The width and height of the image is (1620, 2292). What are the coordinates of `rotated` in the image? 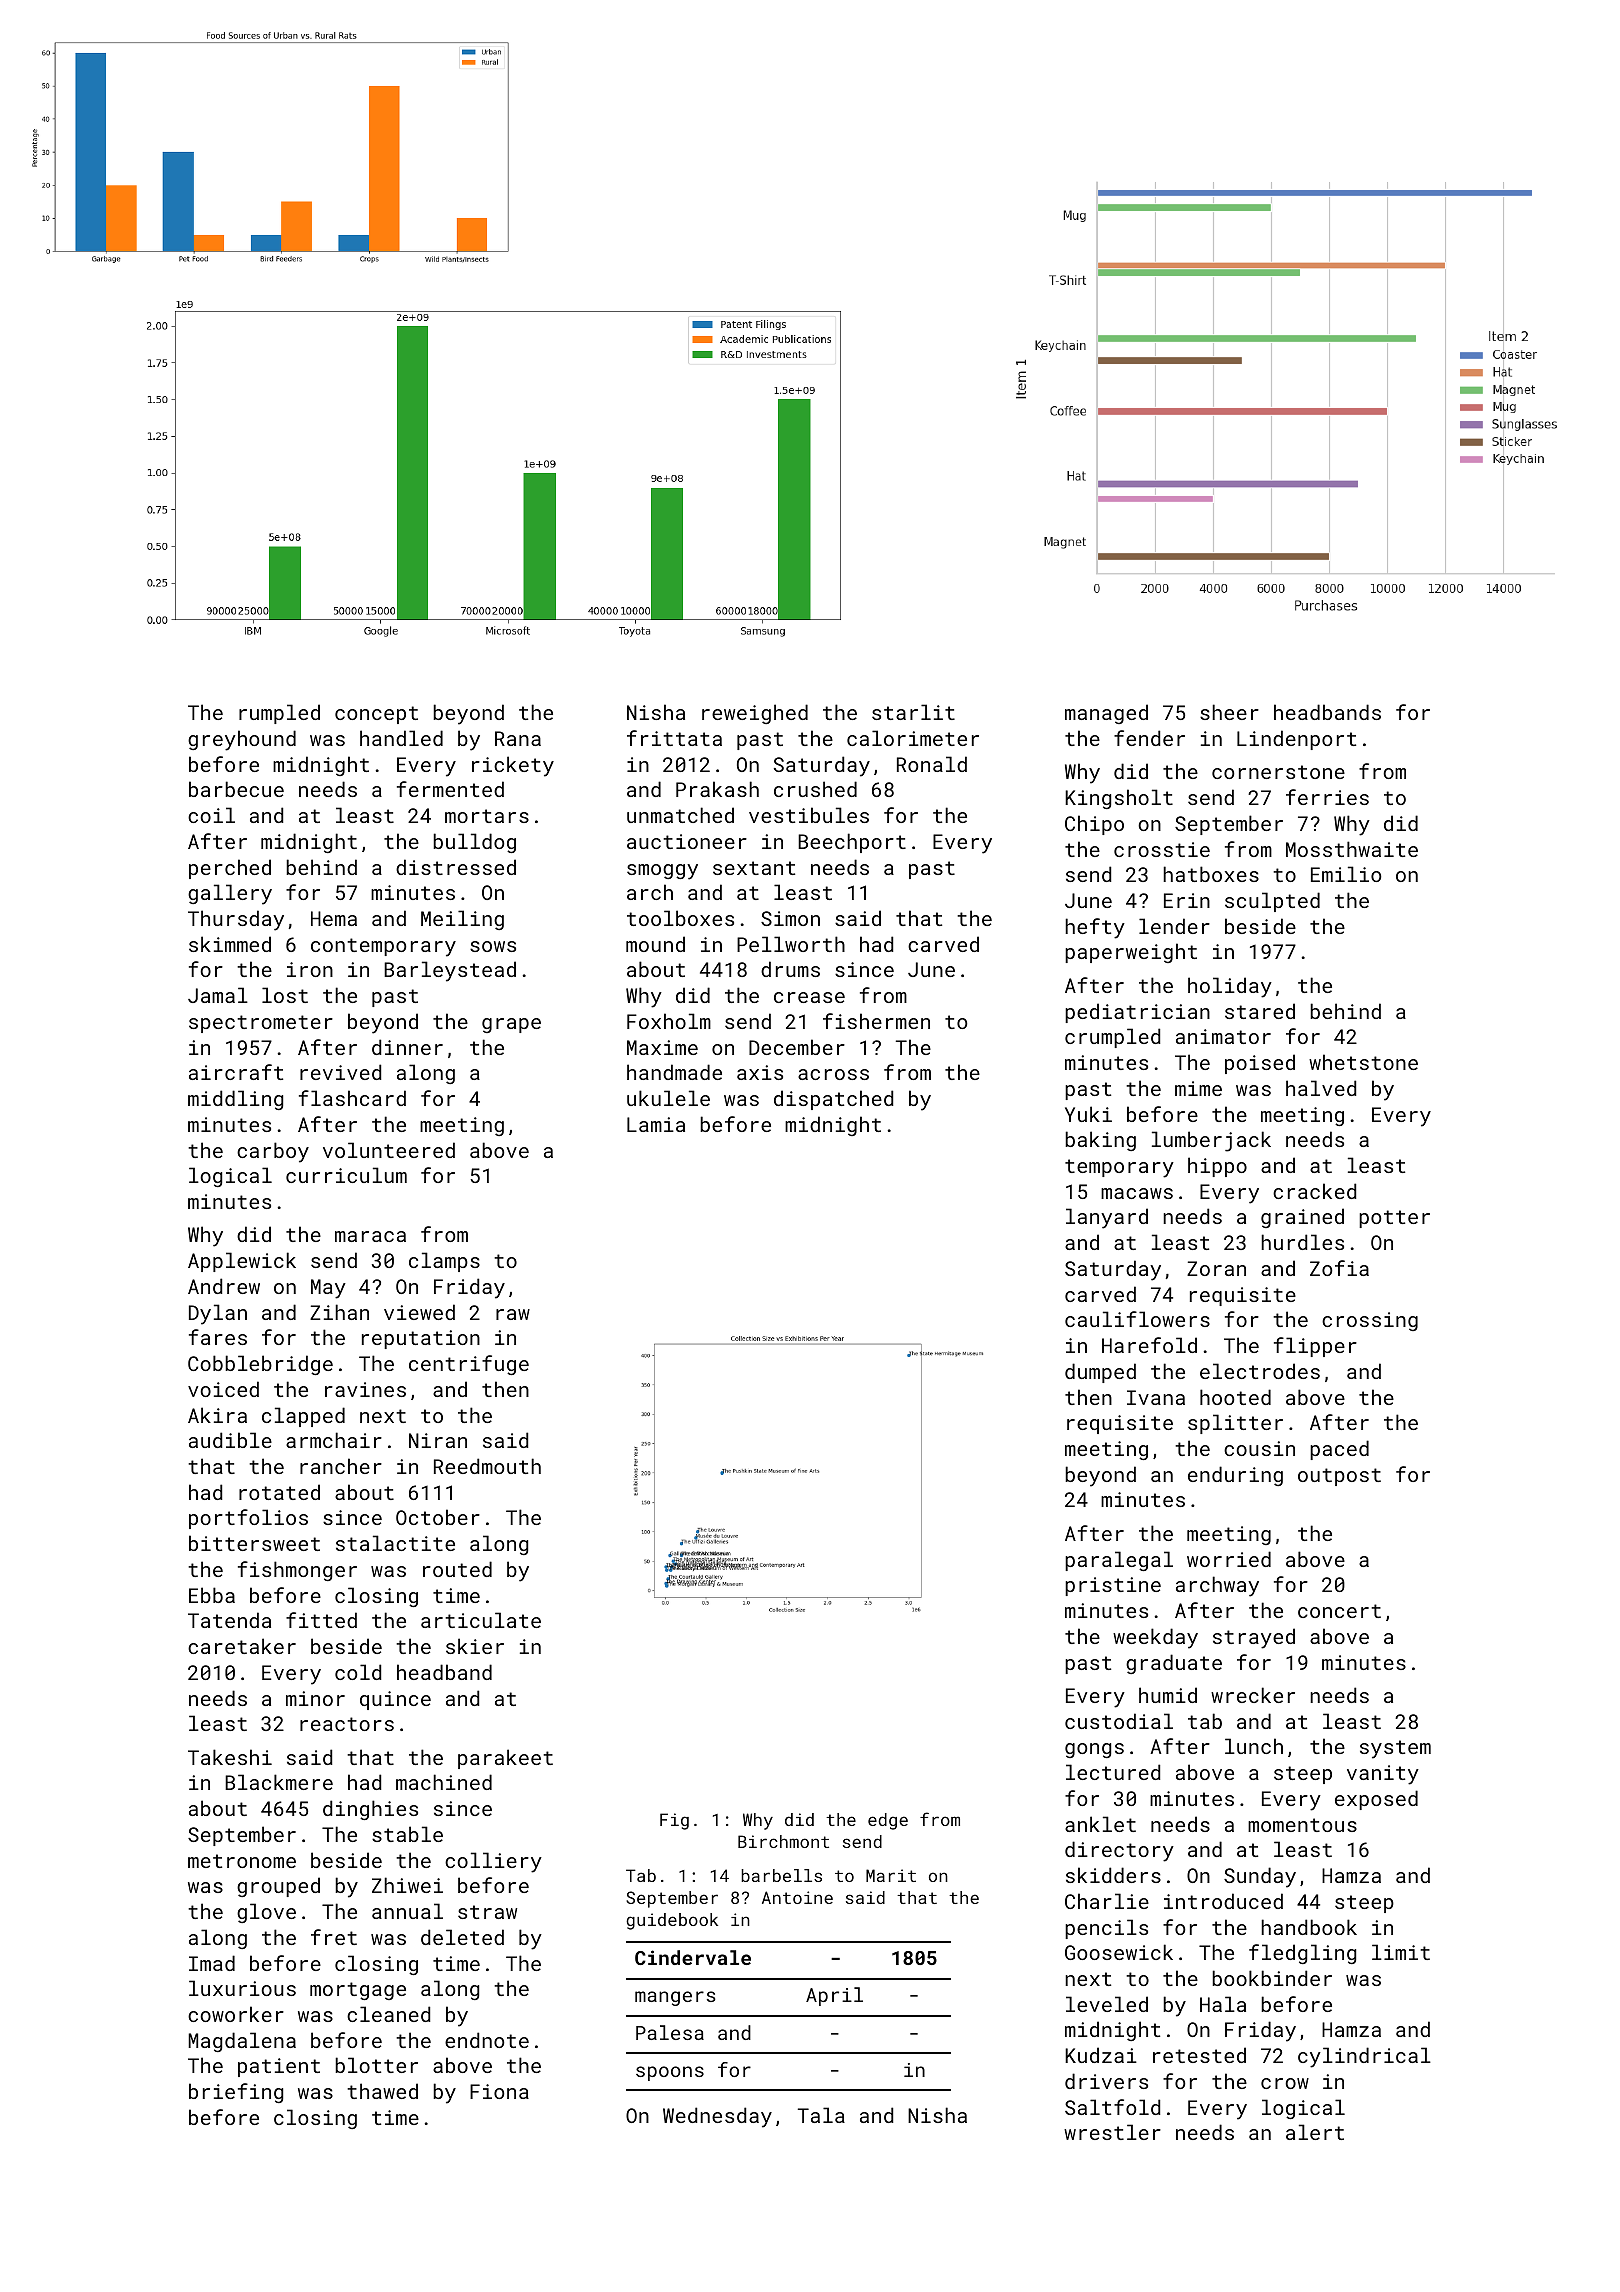 It's located at (279, 1492).
